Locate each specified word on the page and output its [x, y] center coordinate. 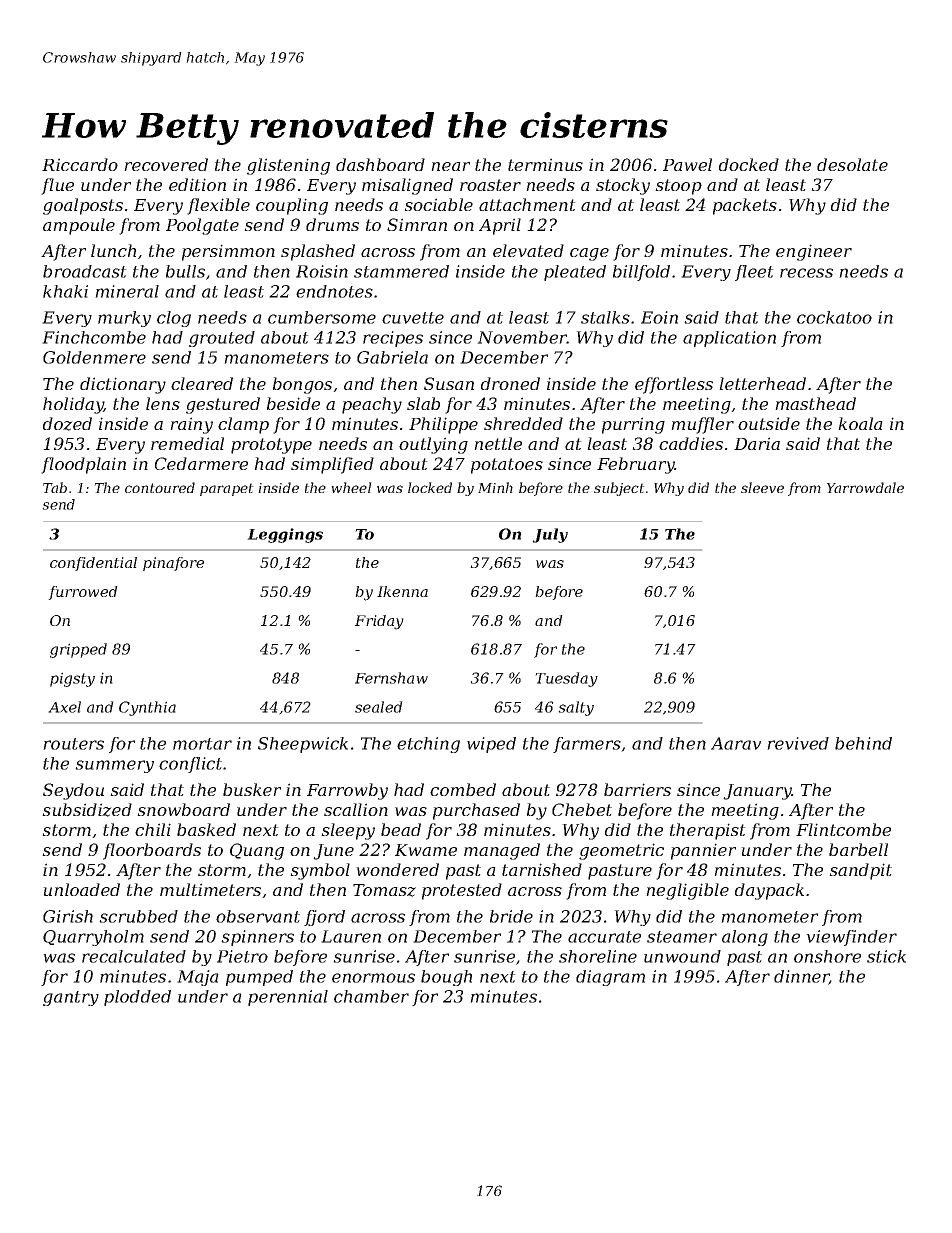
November [522, 337]
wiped [491, 745]
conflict [190, 765]
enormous [373, 978]
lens [163, 403]
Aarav [736, 743]
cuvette [413, 318]
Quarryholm [93, 938]
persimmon [228, 252]
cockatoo [834, 317]
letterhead [762, 383]
